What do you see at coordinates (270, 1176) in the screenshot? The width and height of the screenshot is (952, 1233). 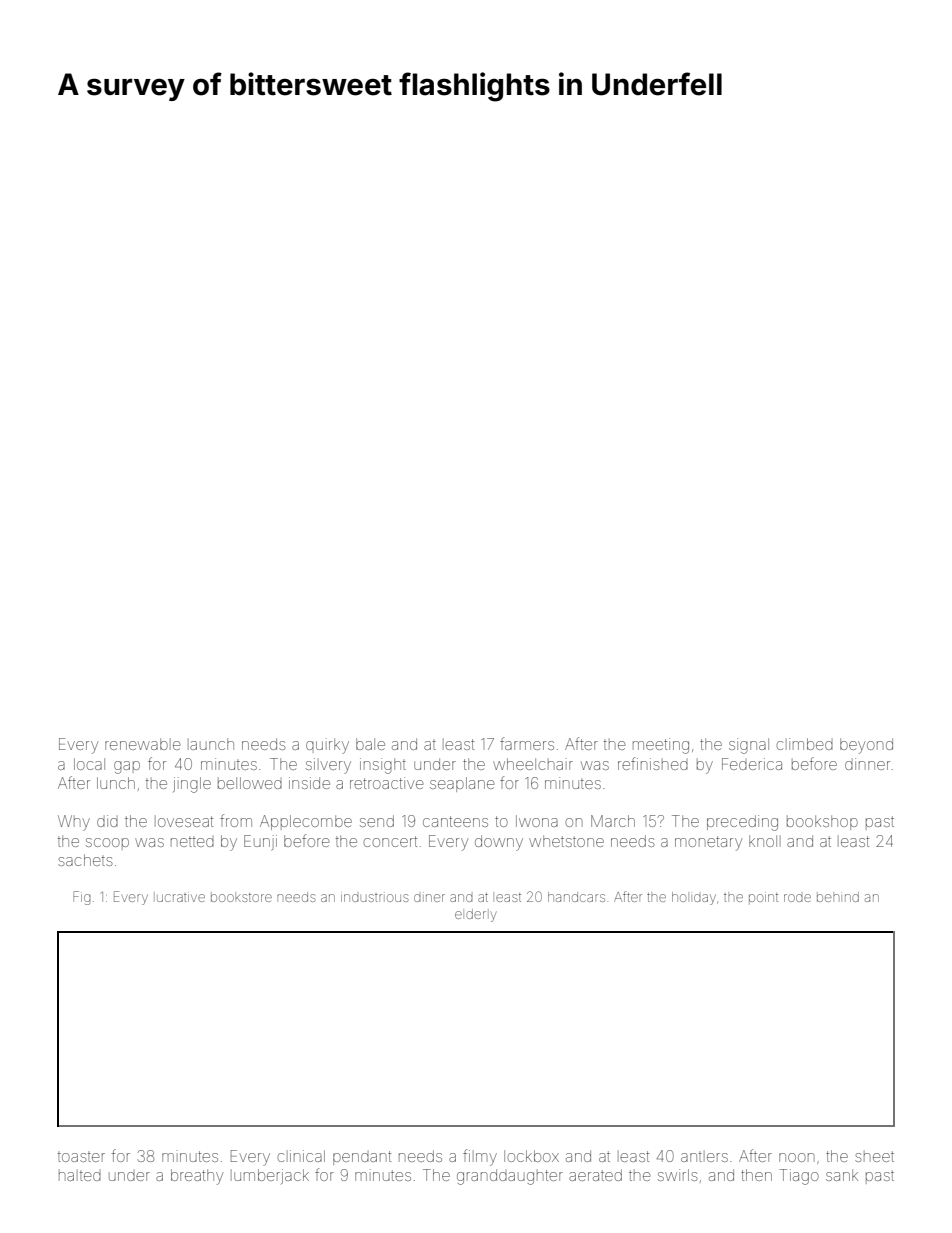 I see `lumberjack` at bounding box center [270, 1176].
